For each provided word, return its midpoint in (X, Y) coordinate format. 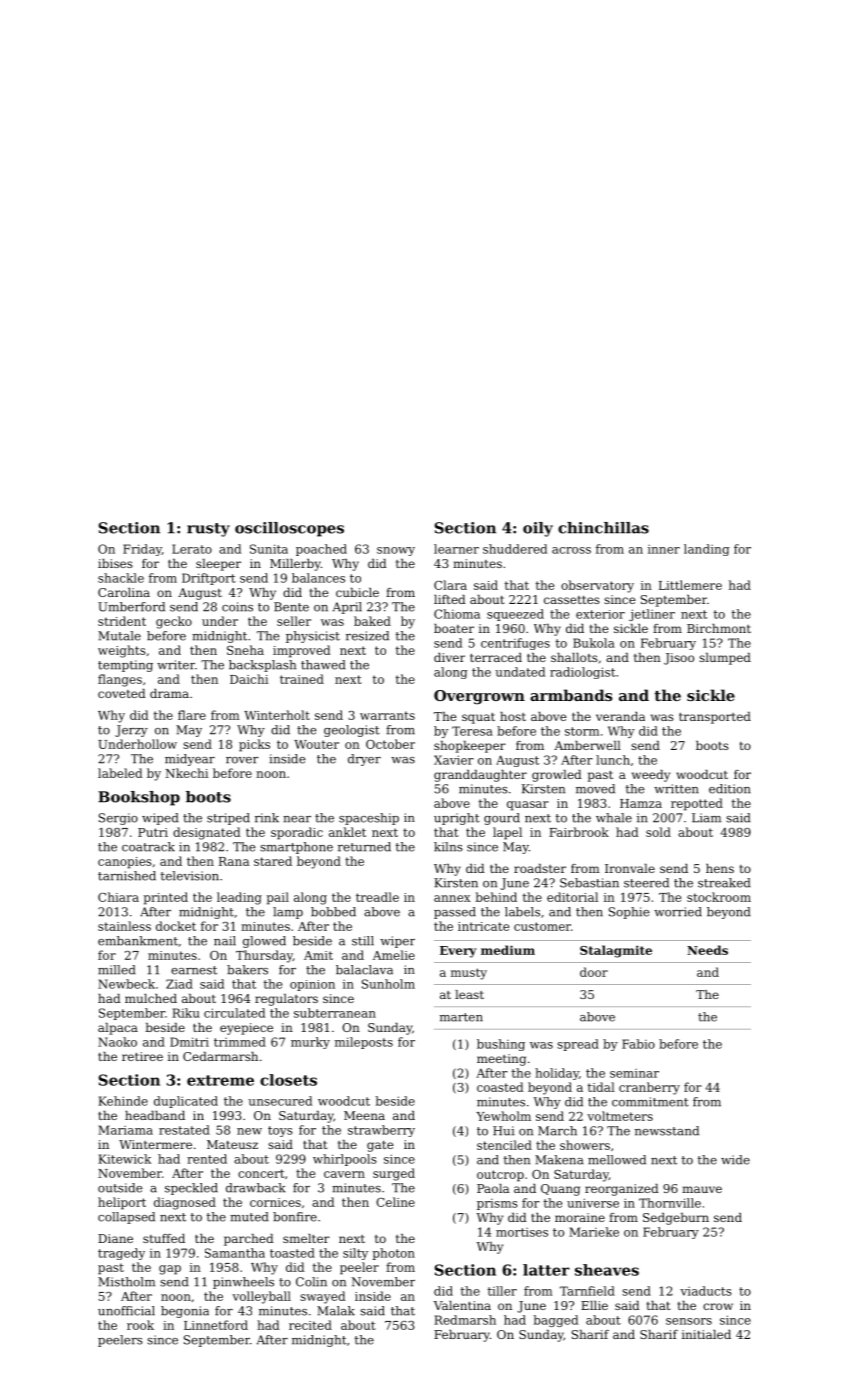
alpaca (118, 1029)
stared (273, 861)
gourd (502, 819)
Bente (291, 607)
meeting (501, 1060)
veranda (620, 716)
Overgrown (479, 697)
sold (658, 832)
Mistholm (126, 1282)
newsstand (667, 1131)
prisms (497, 1204)
